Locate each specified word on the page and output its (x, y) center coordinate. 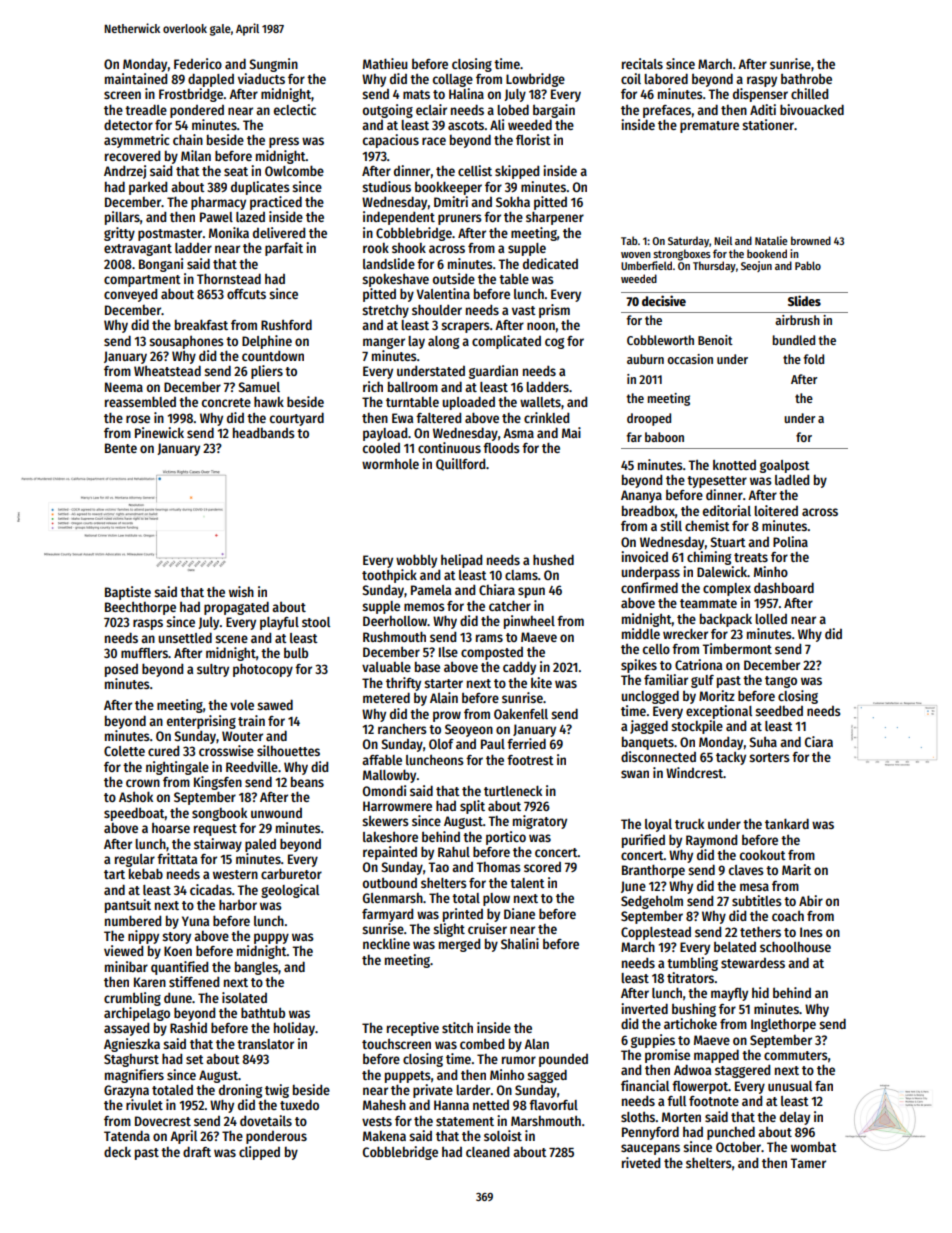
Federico (198, 63)
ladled (792, 480)
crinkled (546, 417)
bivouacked (812, 109)
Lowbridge (535, 80)
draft (197, 1151)
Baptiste (128, 593)
